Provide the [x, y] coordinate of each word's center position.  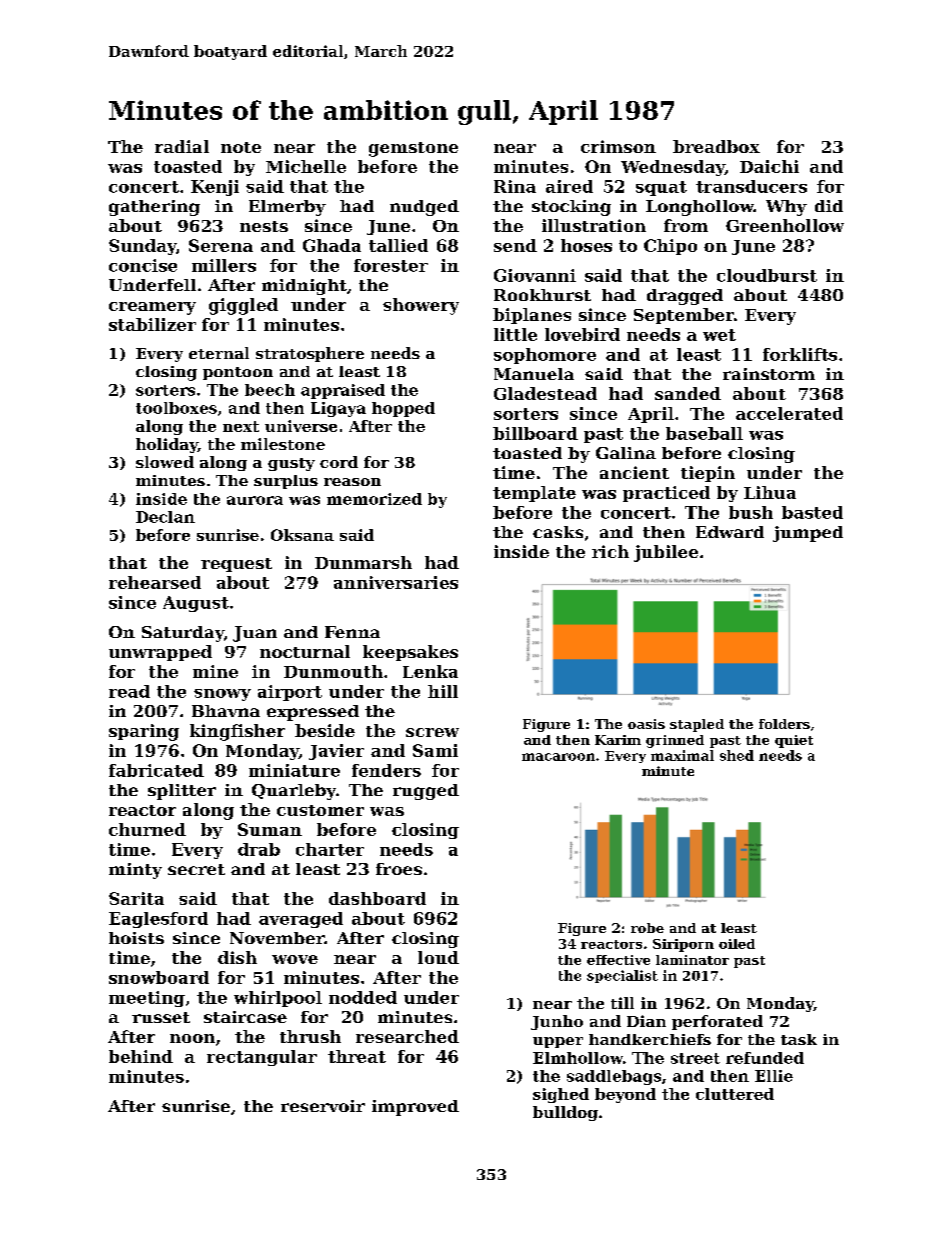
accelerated [789, 413]
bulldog [565, 1113]
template [534, 494]
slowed [165, 462]
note [241, 147]
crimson [618, 146]
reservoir [323, 1106]
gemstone [413, 149]
